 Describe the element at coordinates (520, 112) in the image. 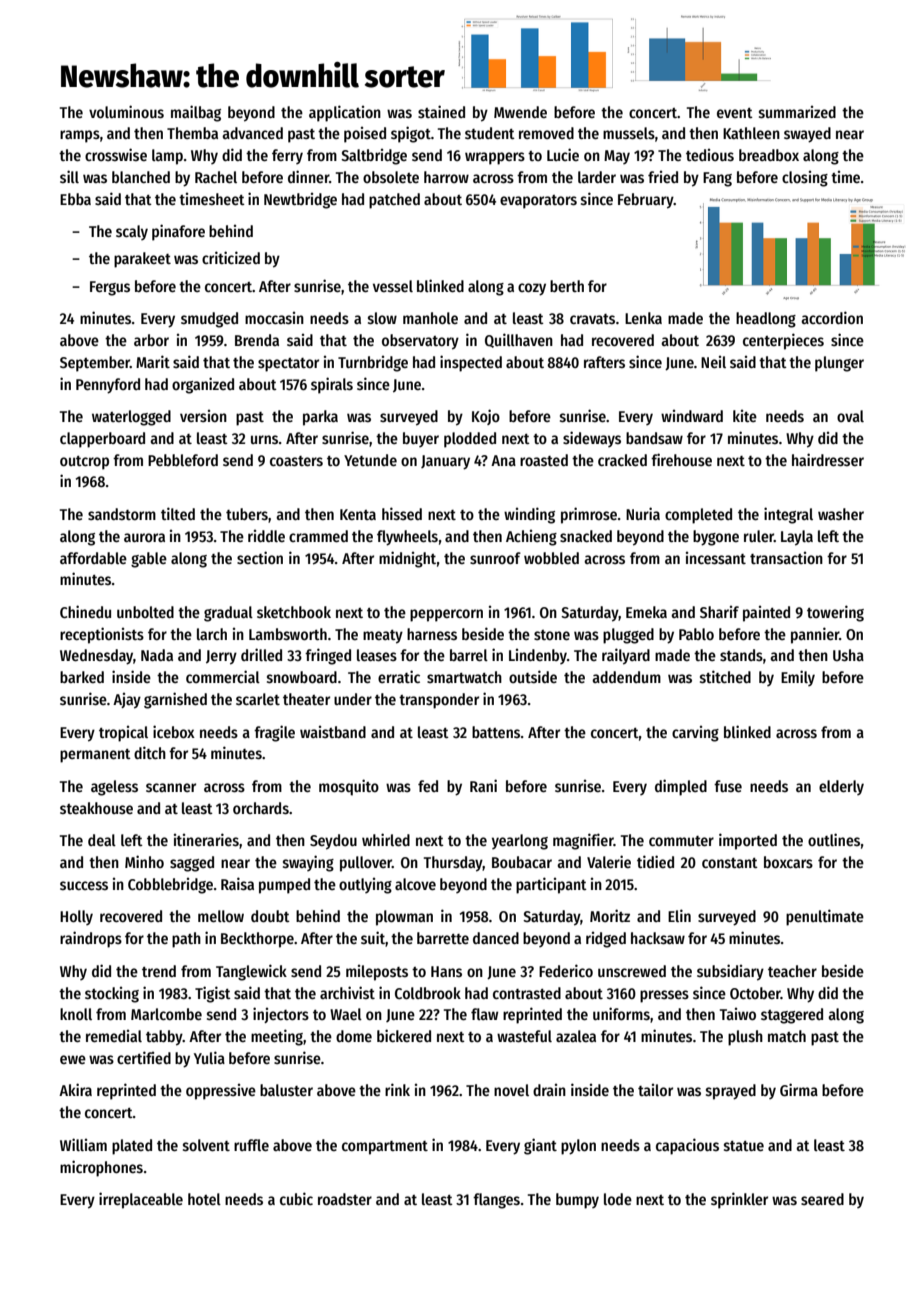

I see `Mwende` at that location.
